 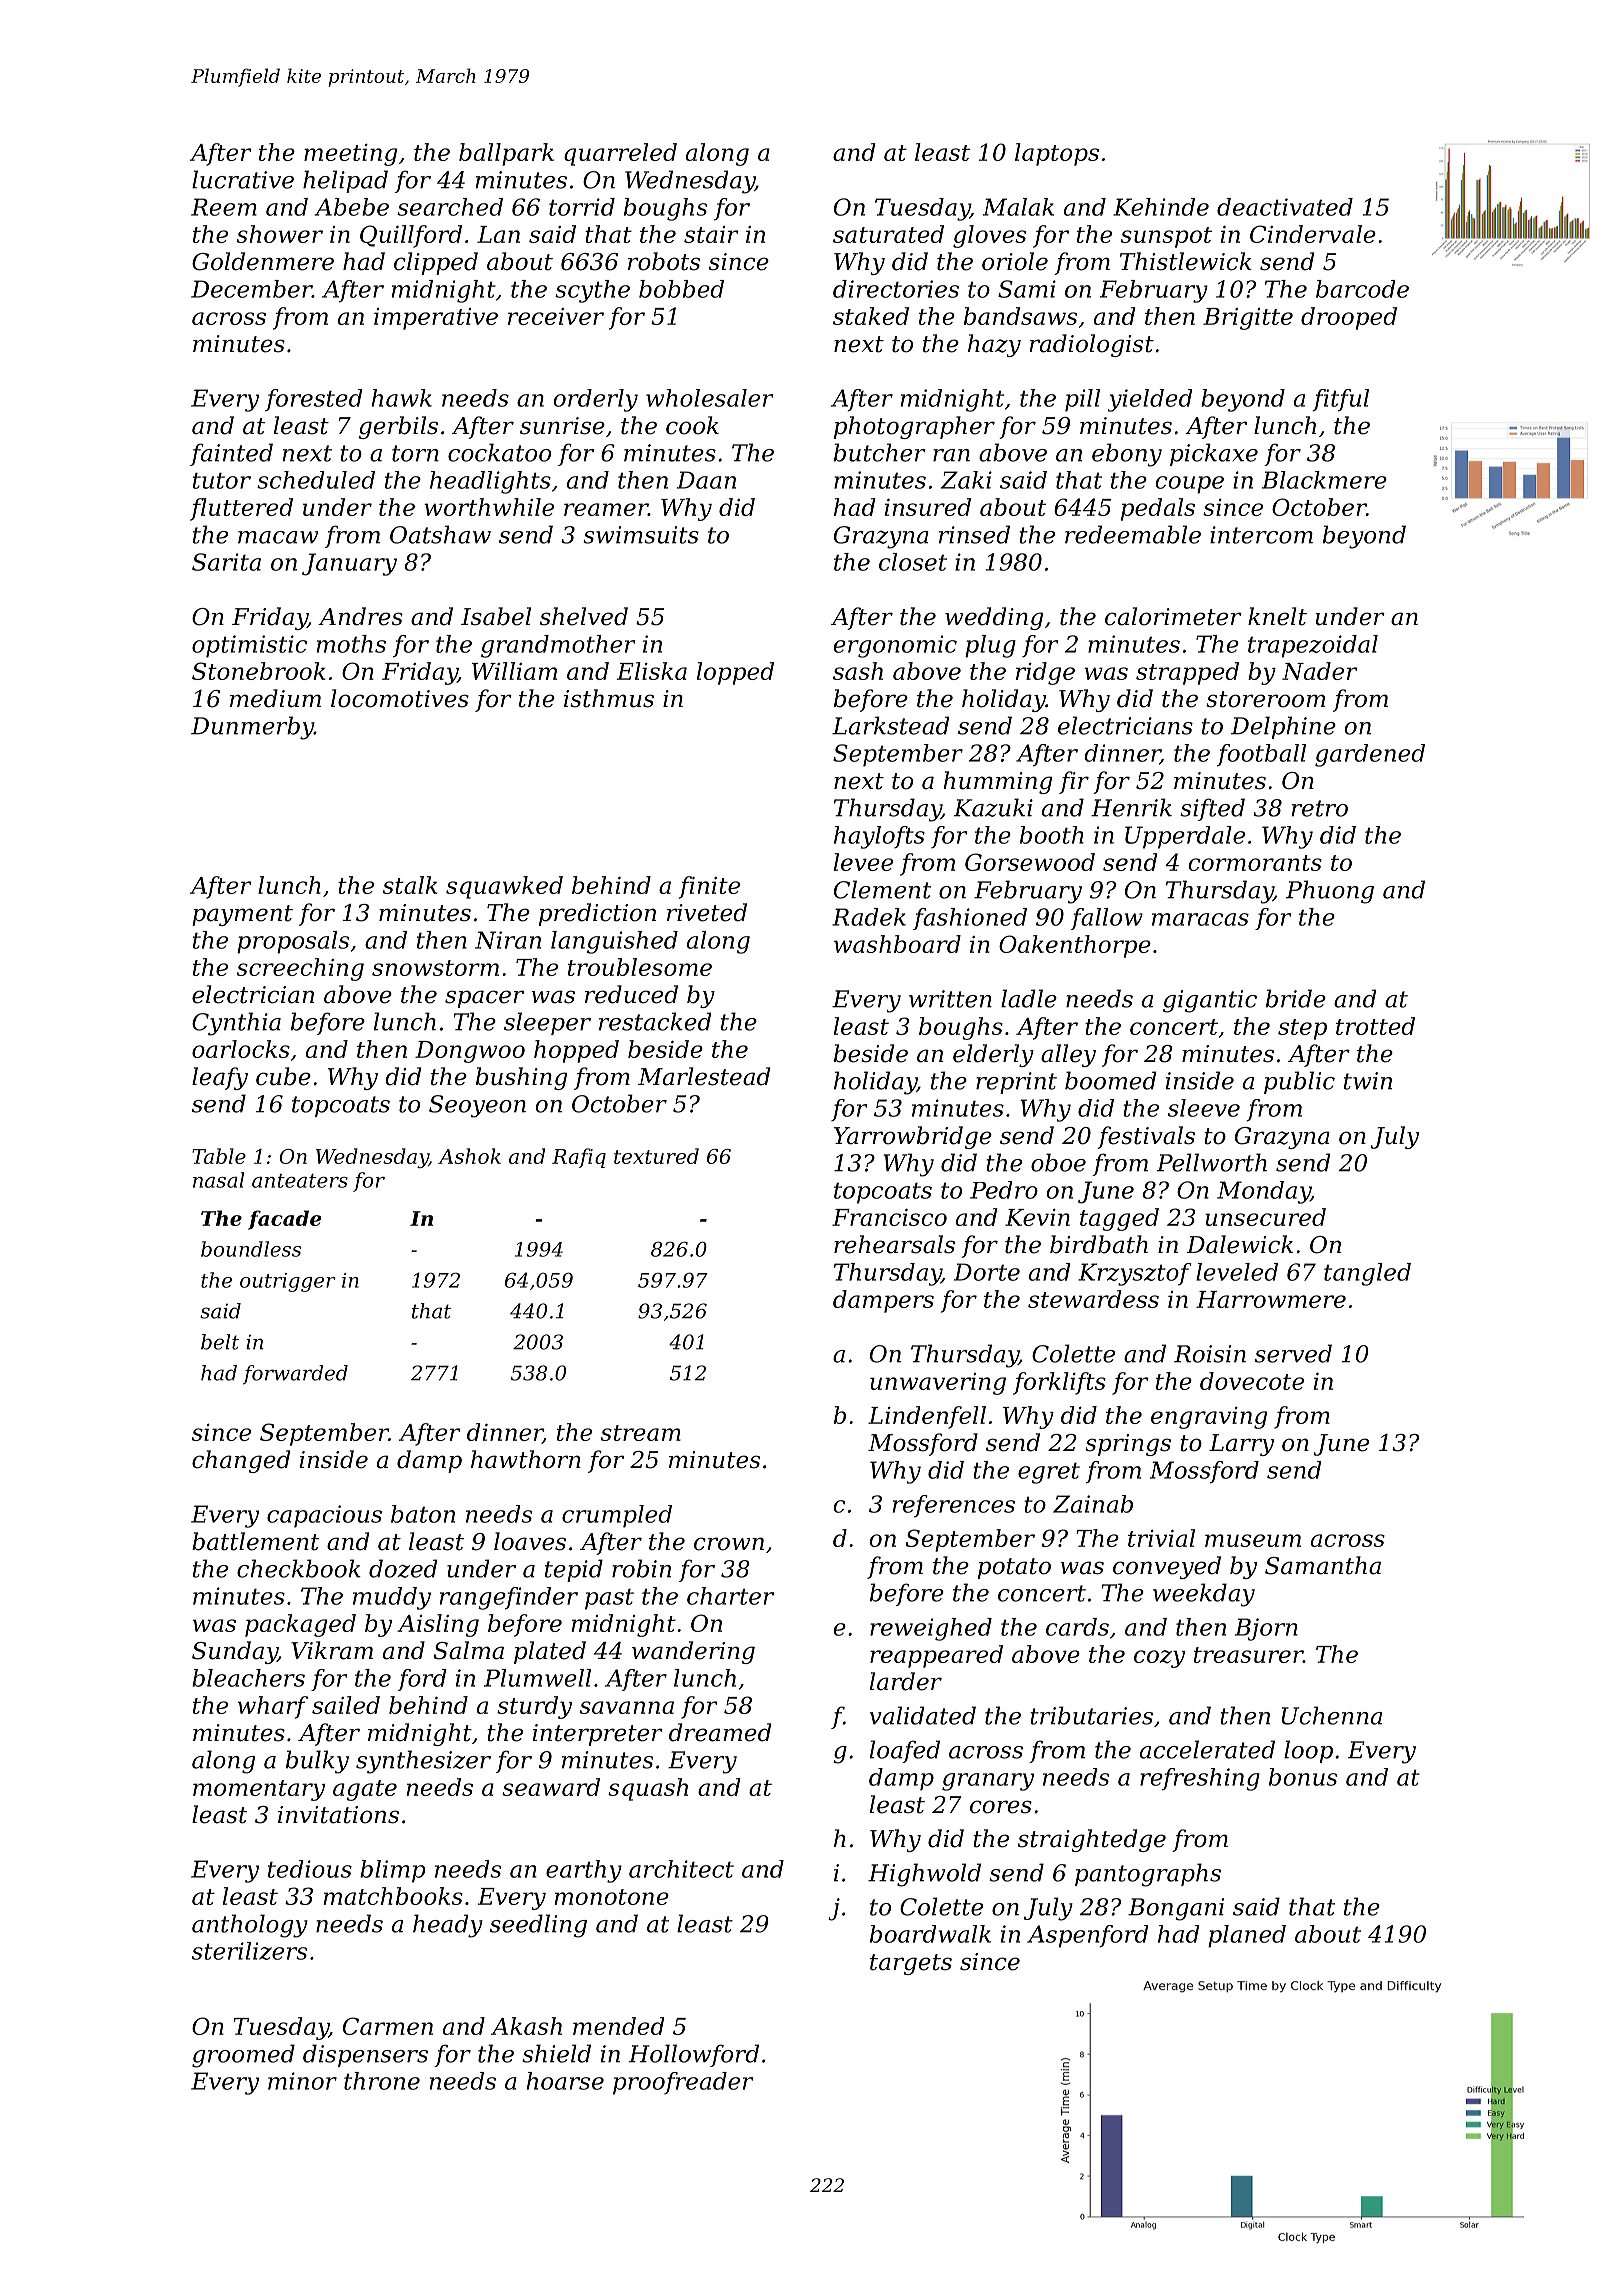 What do you see at coordinates (1285, 207) in the screenshot?
I see `deactivated` at bounding box center [1285, 207].
